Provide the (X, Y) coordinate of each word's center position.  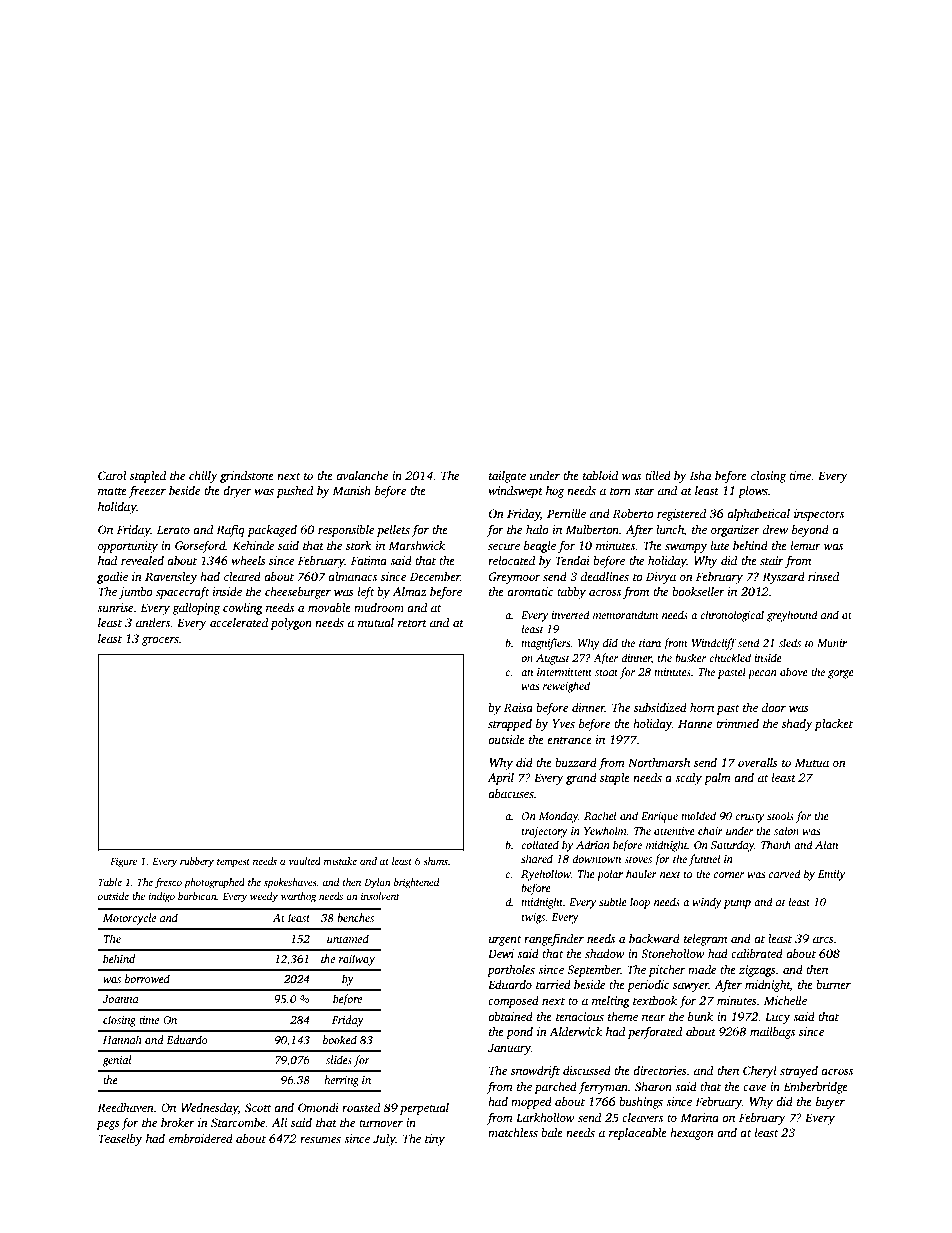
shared (537, 858)
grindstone (247, 477)
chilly (203, 477)
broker (178, 1122)
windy (707, 903)
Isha (700, 475)
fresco (168, 883)
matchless (513, 1132)
